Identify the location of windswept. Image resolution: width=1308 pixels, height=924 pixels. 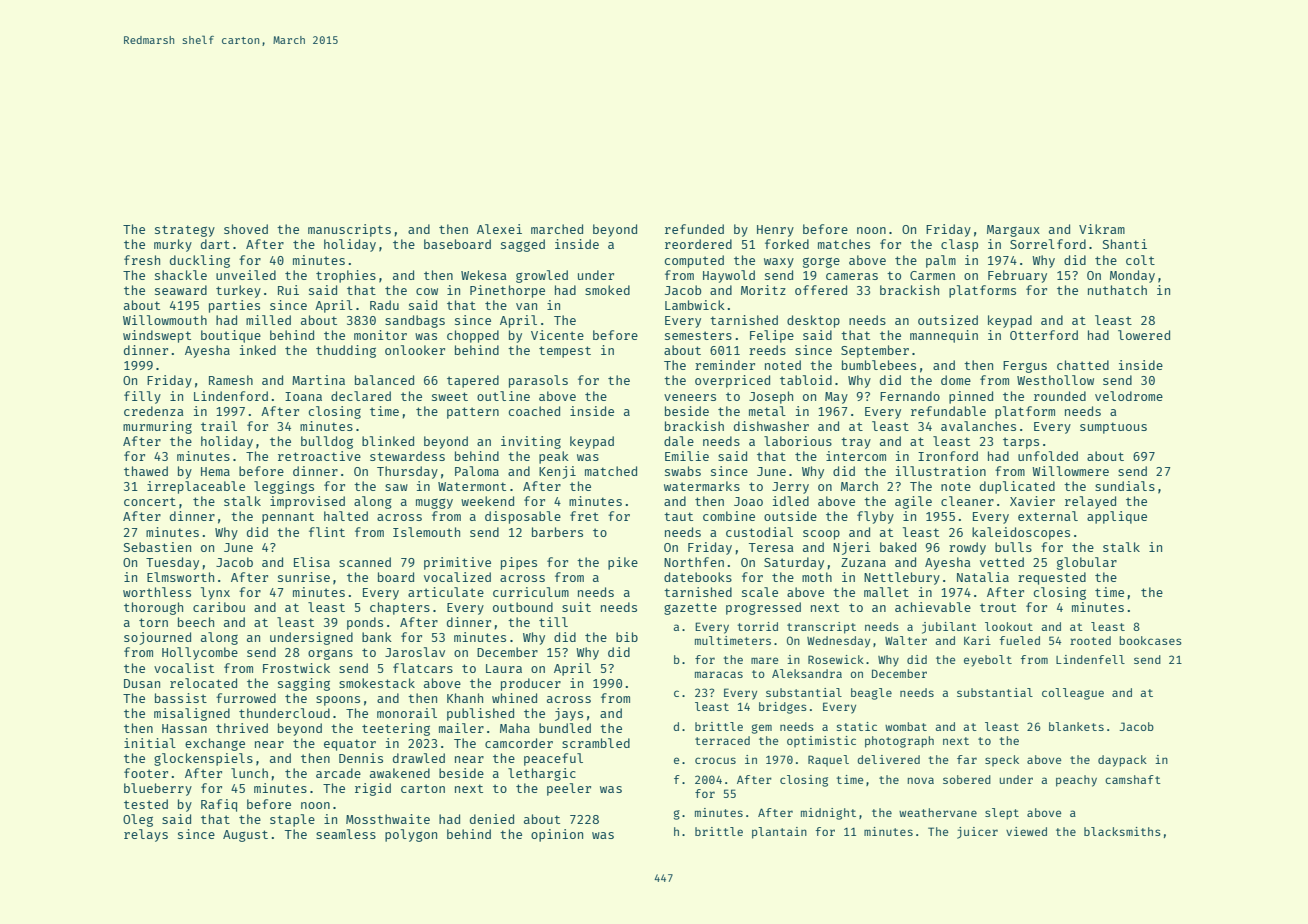
(157, 336).
